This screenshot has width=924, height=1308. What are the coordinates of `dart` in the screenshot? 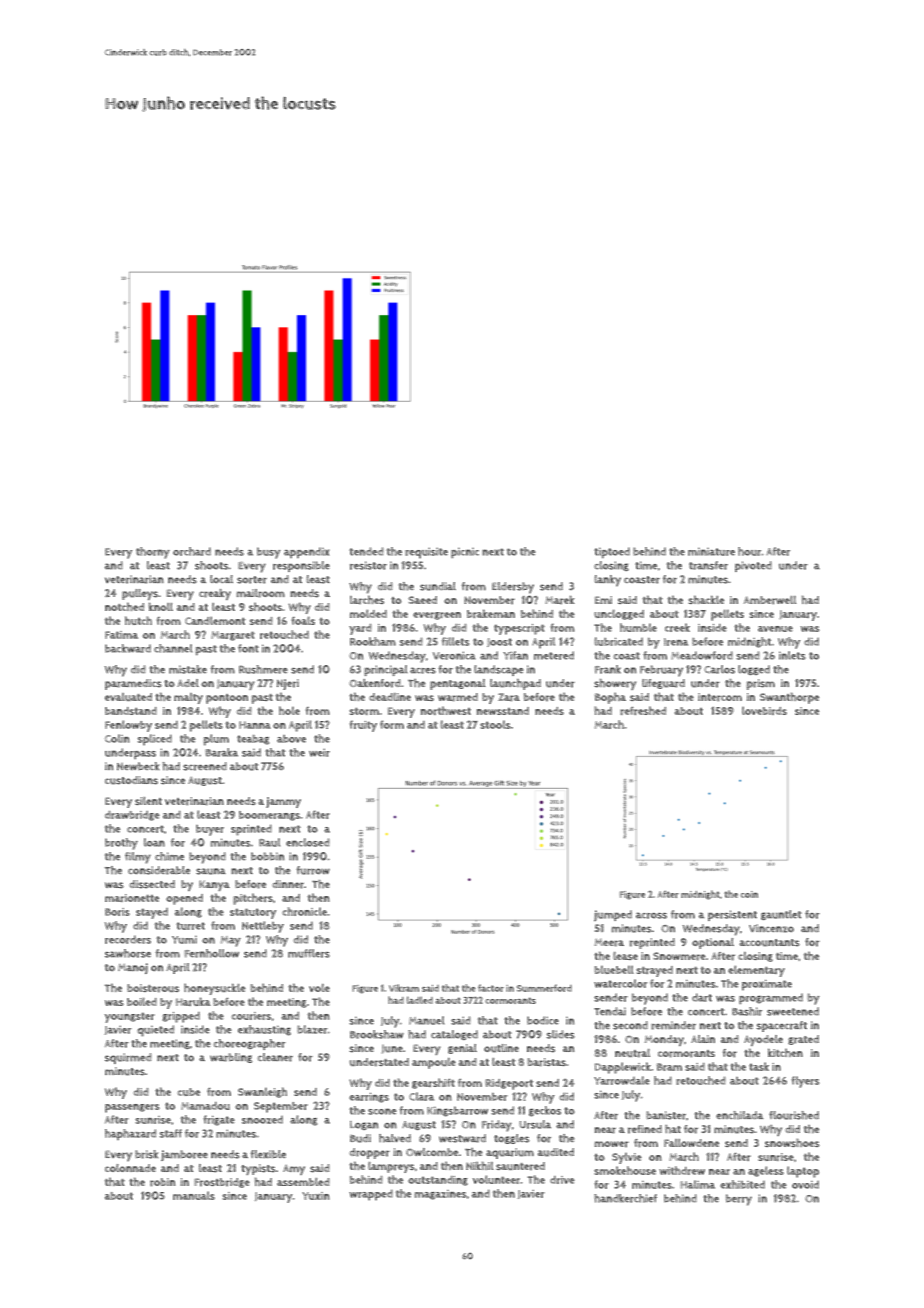 It's located at (702, 997).
